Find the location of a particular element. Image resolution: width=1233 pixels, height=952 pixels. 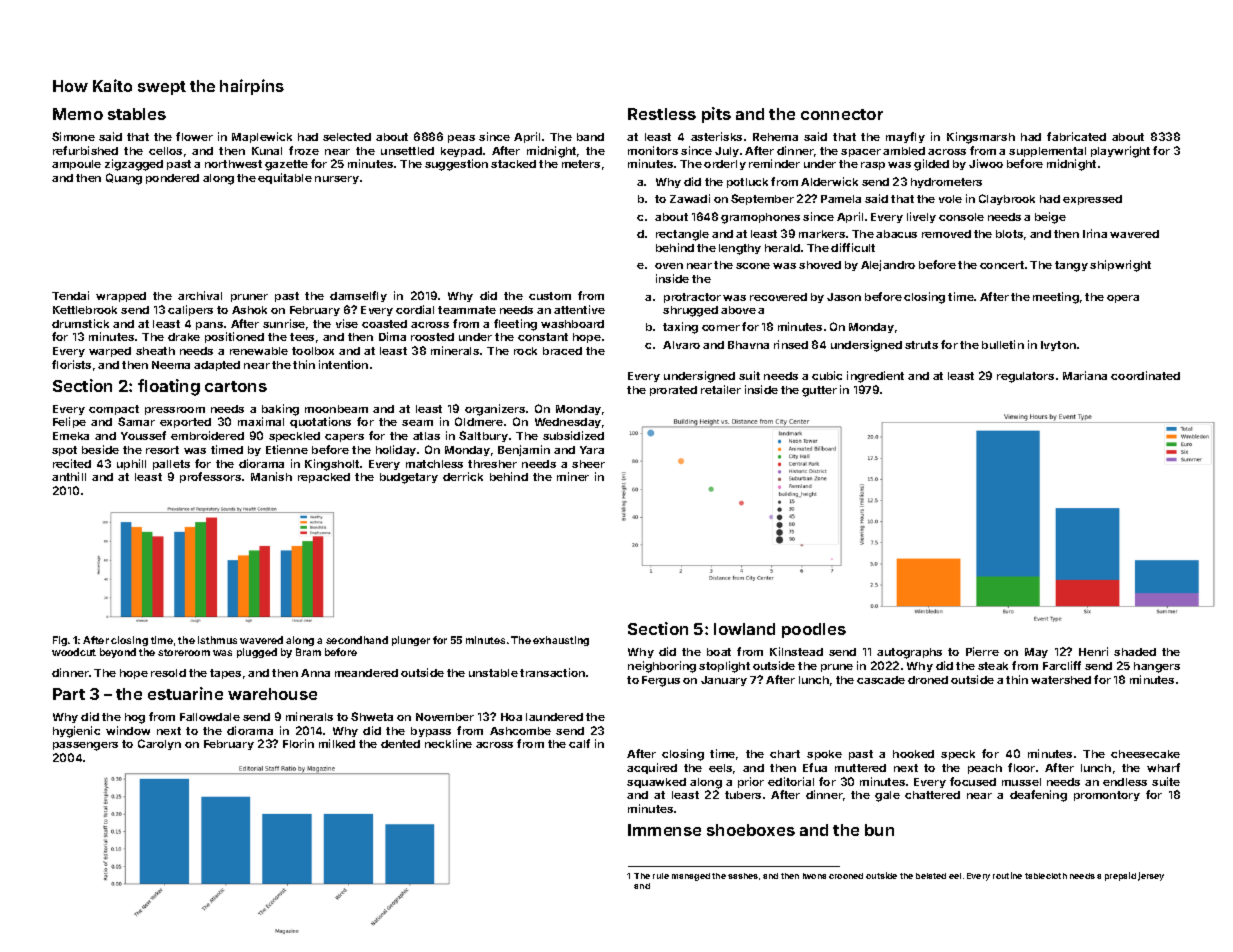

Restless is located at coordinates (662, 114).
